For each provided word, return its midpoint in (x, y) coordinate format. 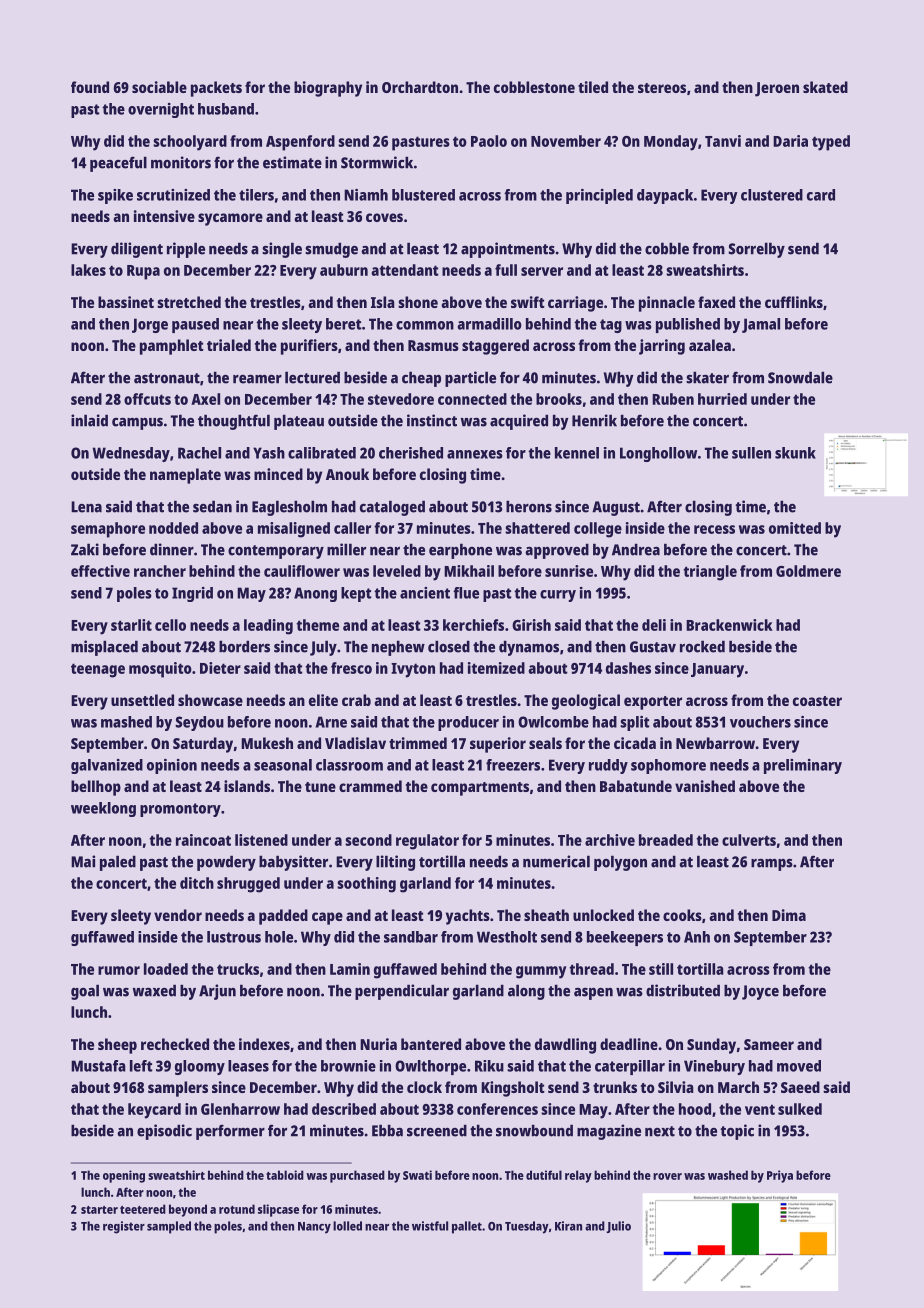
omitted (795, 528)
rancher (160, 571)
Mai (83, 861)
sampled (169, 1227)
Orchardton (420, 87)
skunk (795, 453)
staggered (495, 347)
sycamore (230, 219)
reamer (257, 379)
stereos (662, 88)
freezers (513, 765)
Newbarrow (715, 743)
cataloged (392, 508)
